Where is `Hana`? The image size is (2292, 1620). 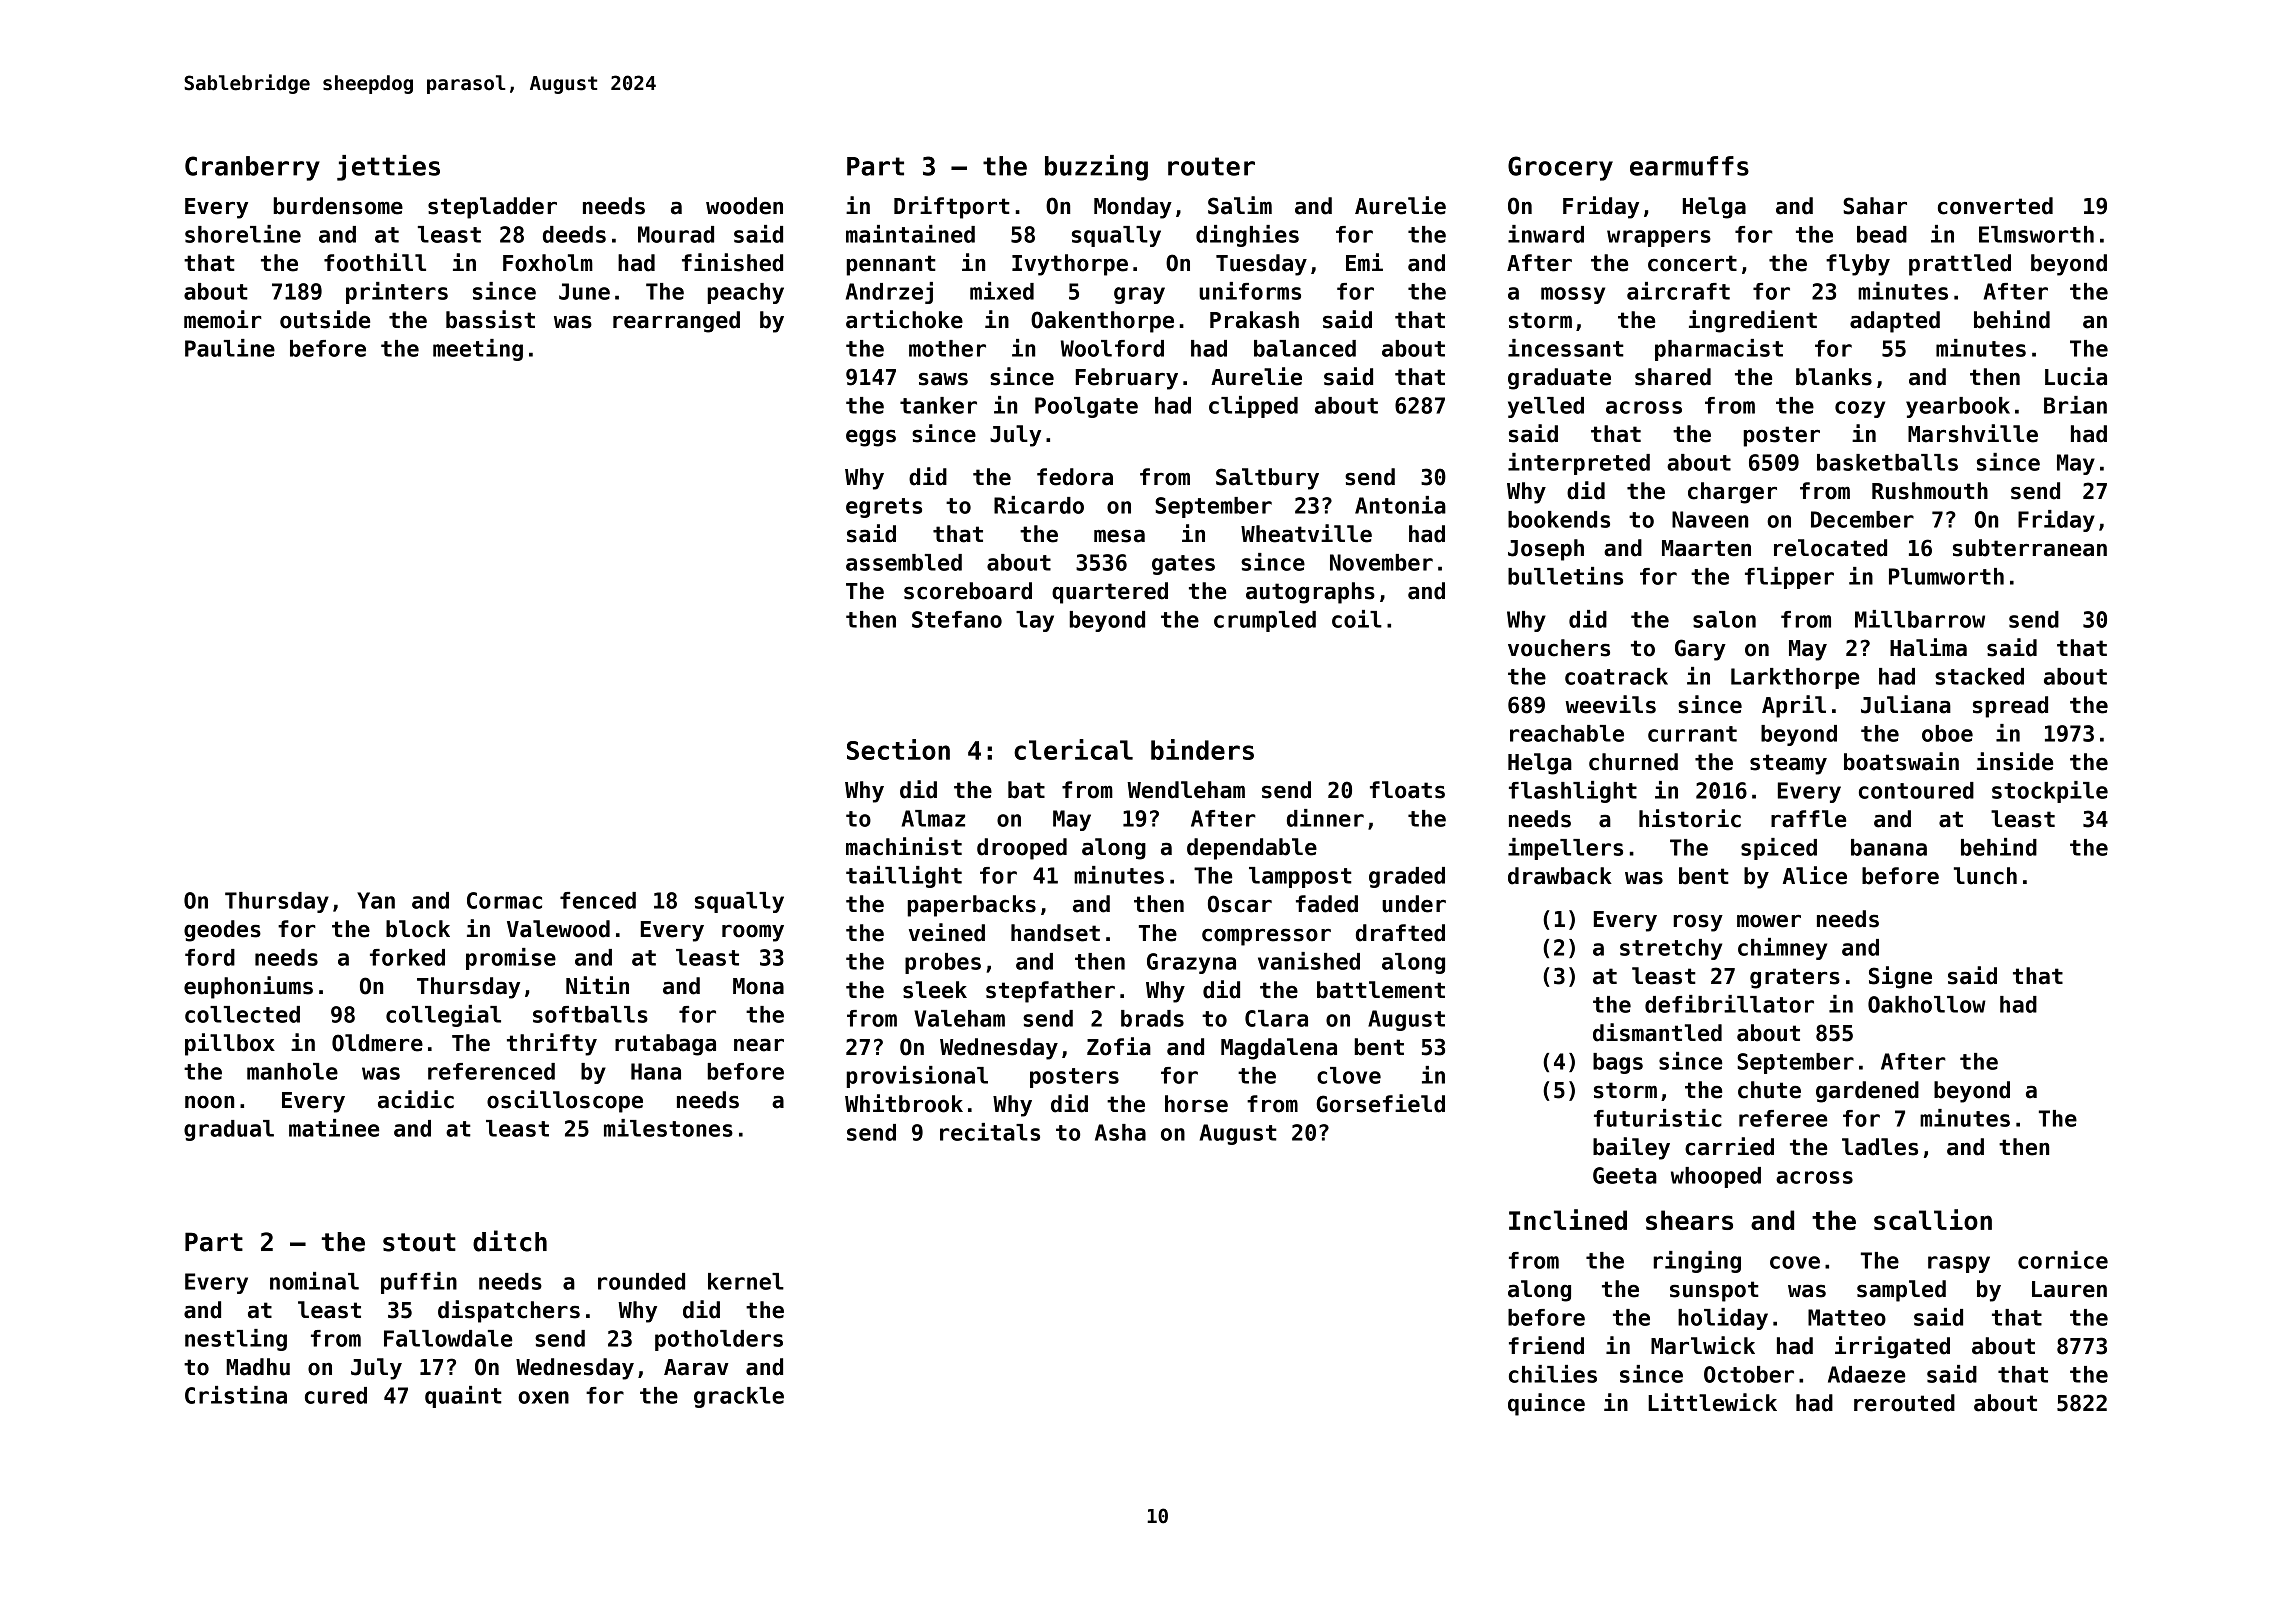
Hana is located at coordinates (656, 1071).
